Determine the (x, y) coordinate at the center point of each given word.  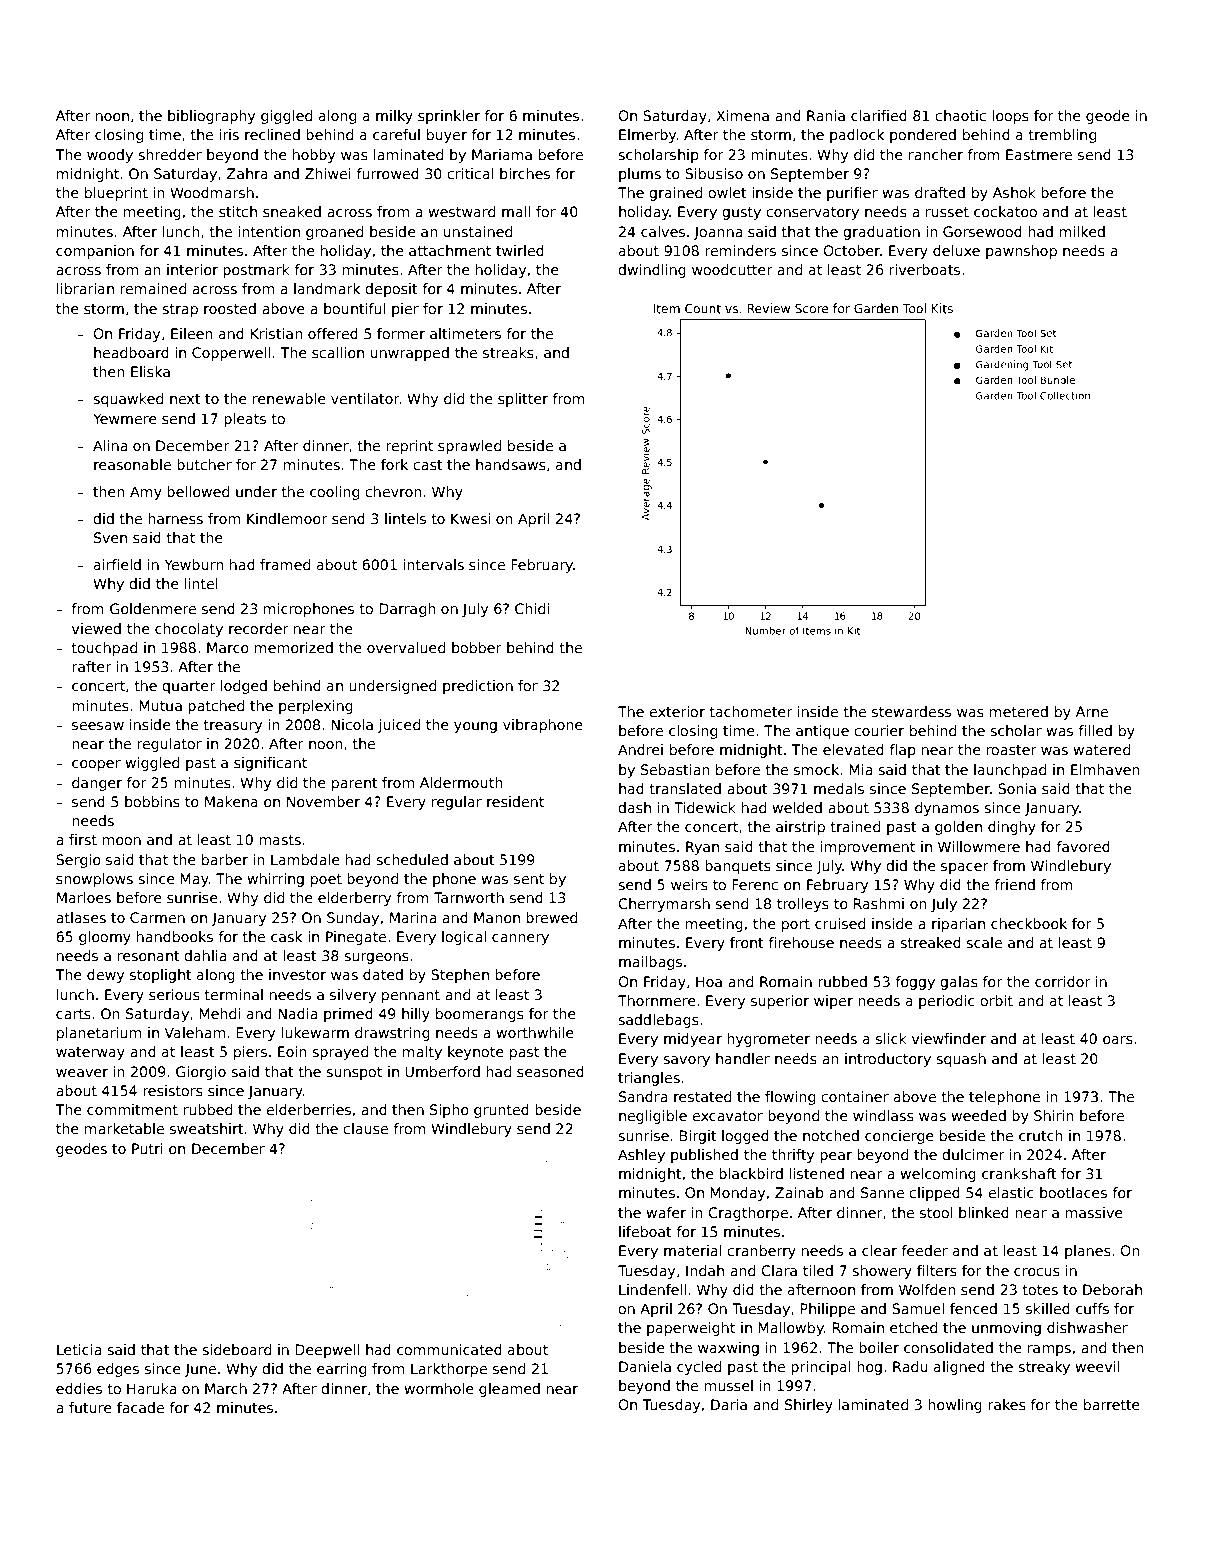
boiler (879, 1347)
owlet (727, 192)
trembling (1062, 136)
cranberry (761, 1252)
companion (95, 252)
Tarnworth (469, 897)
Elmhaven (1105, 769)
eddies (79, 1388)
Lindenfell (652, 1289)
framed (285, 564)
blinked (984, 1212)
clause (365, 1128)
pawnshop (1021, 252)
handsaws (511, 464)
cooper (96, 765)
